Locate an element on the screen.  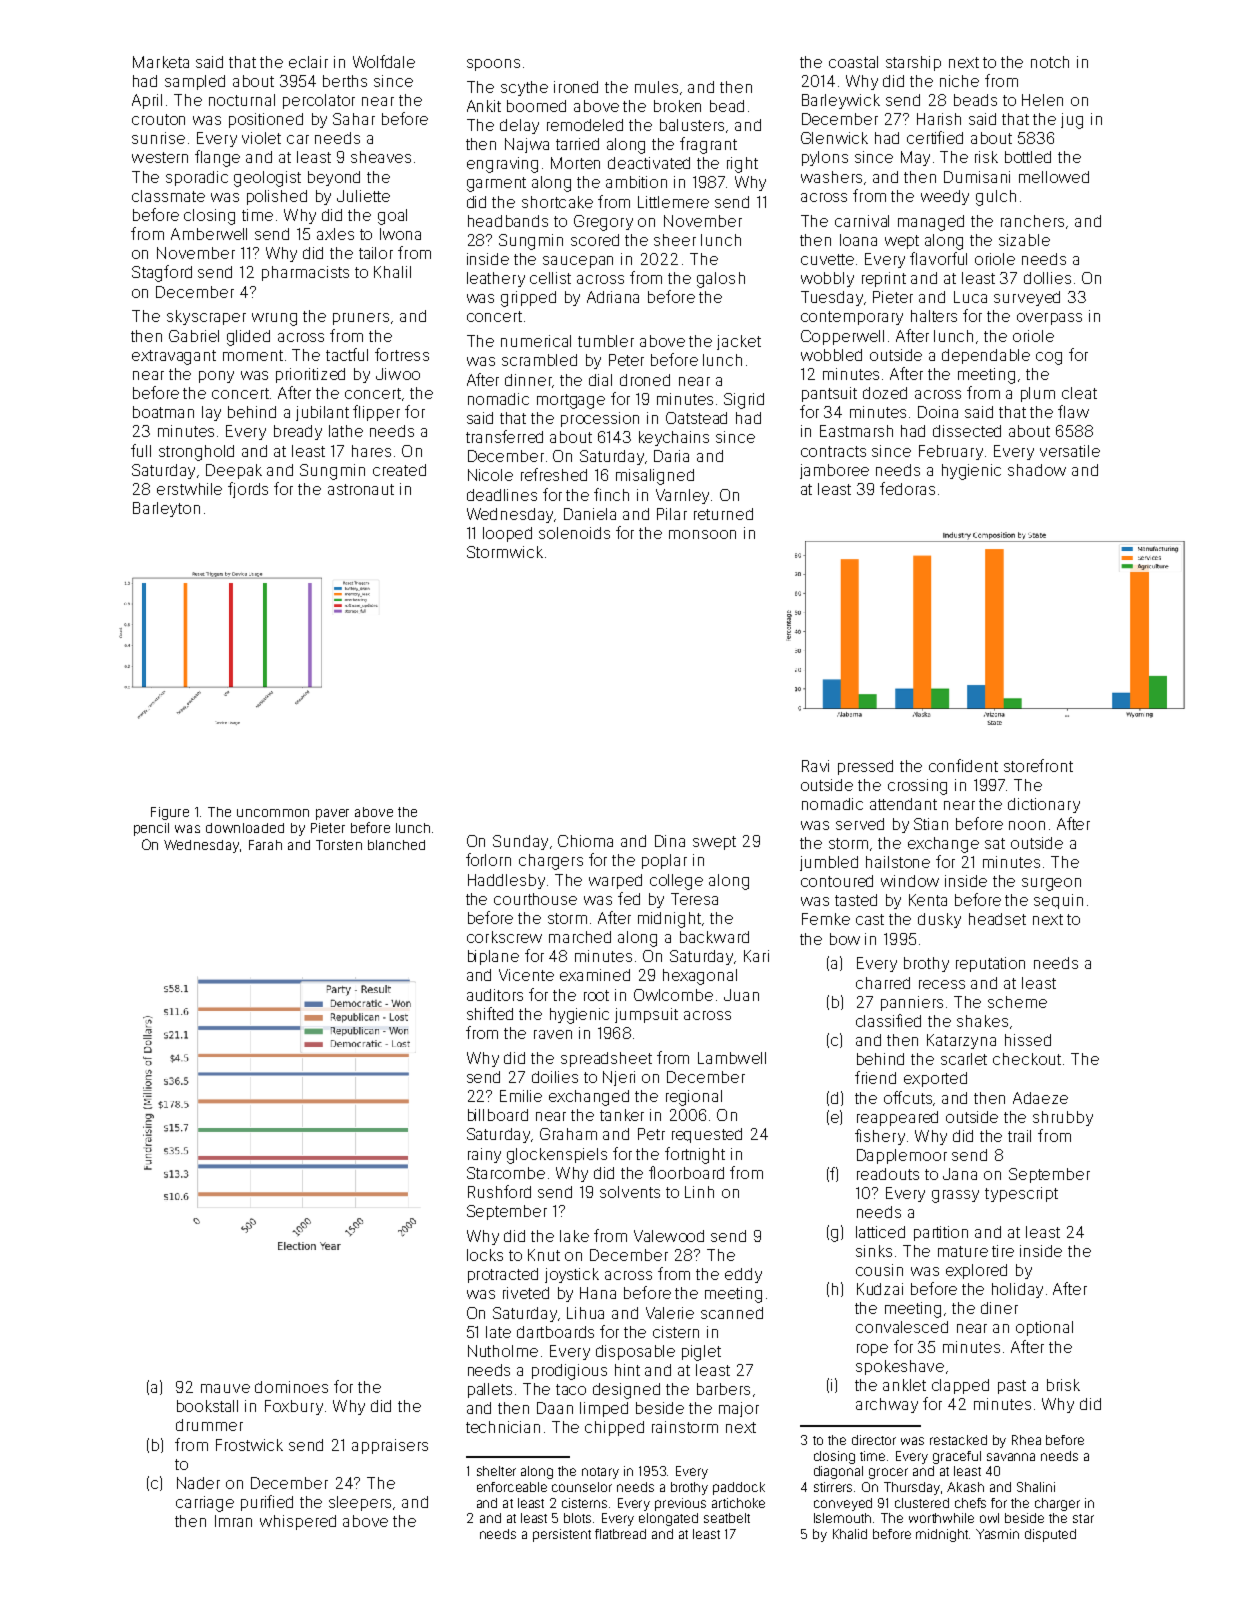
mortgage is located at coordinates (571, 401).
